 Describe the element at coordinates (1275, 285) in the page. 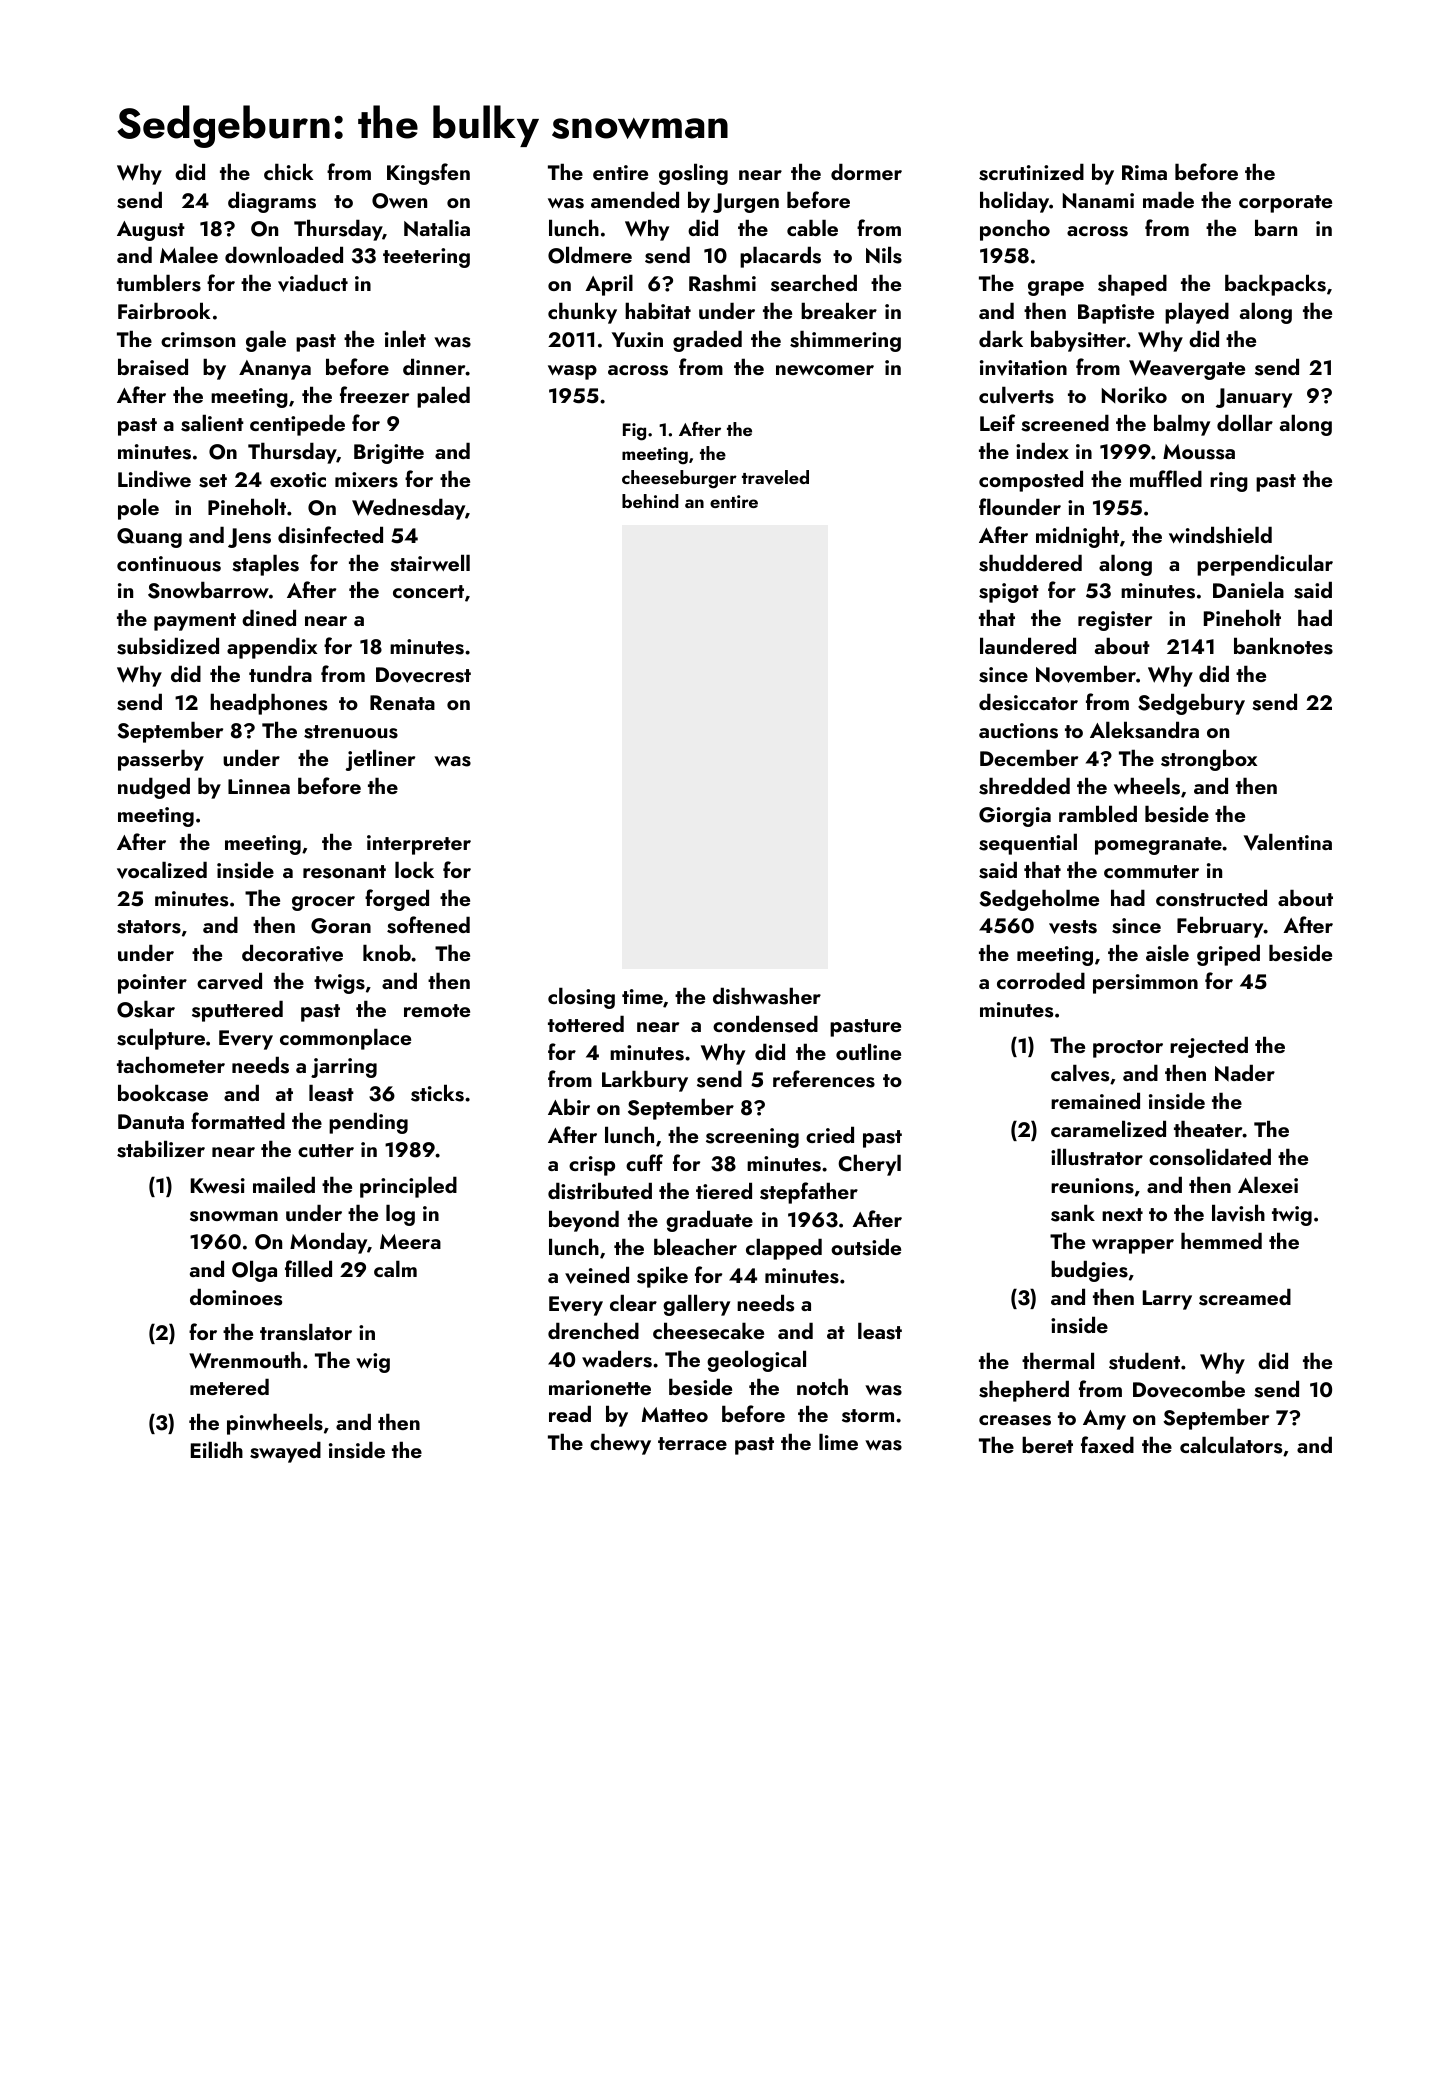

I see `backpacks` at that location.
